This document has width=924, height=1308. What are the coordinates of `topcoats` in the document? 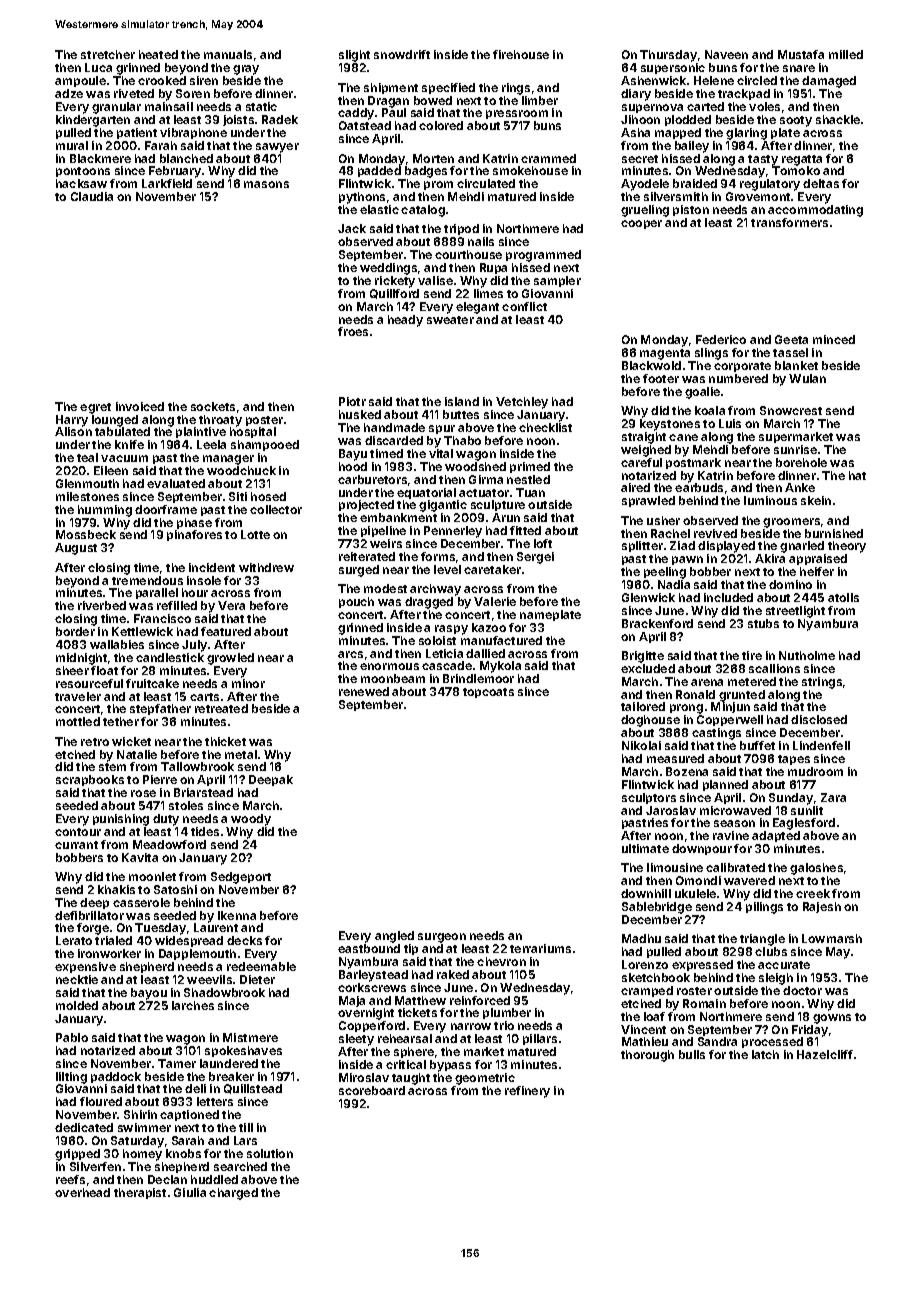 It's located at (488, 693).
